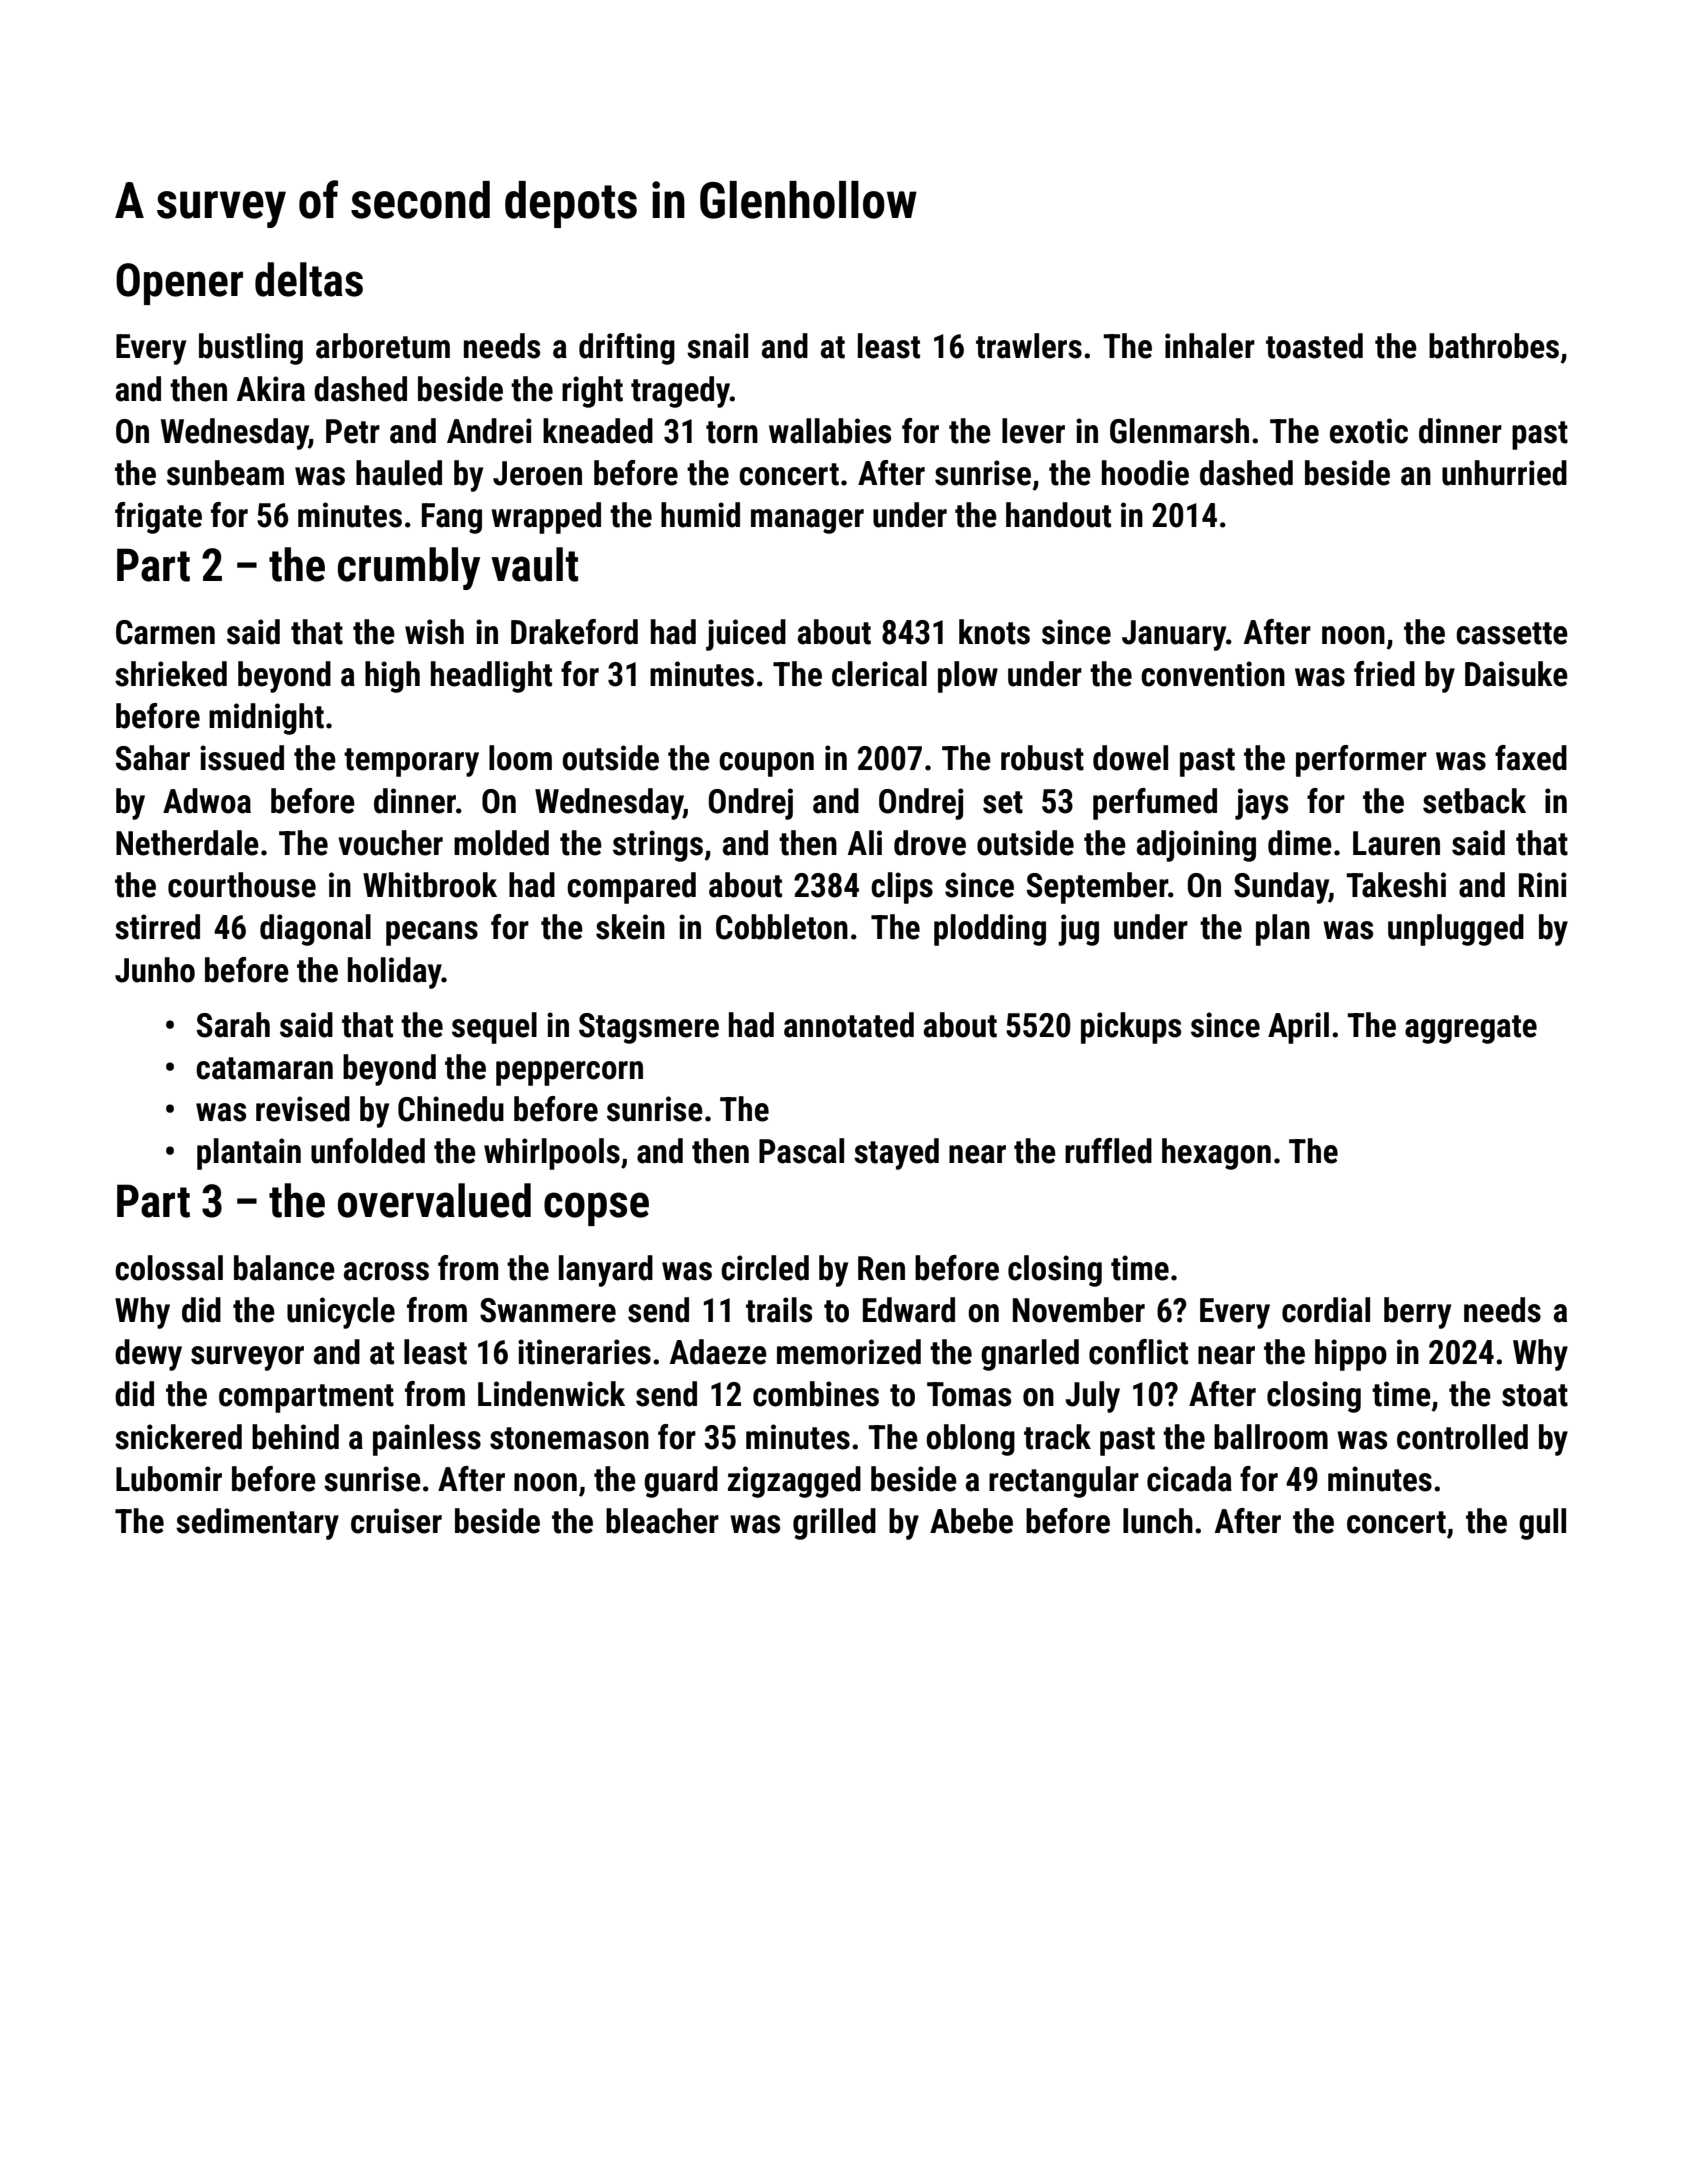 The image size is (1683, 2178). What do you see at coordinates (1471, 1029) in the image?
I see `aggregate` at bounding box center [1471, 1029].
